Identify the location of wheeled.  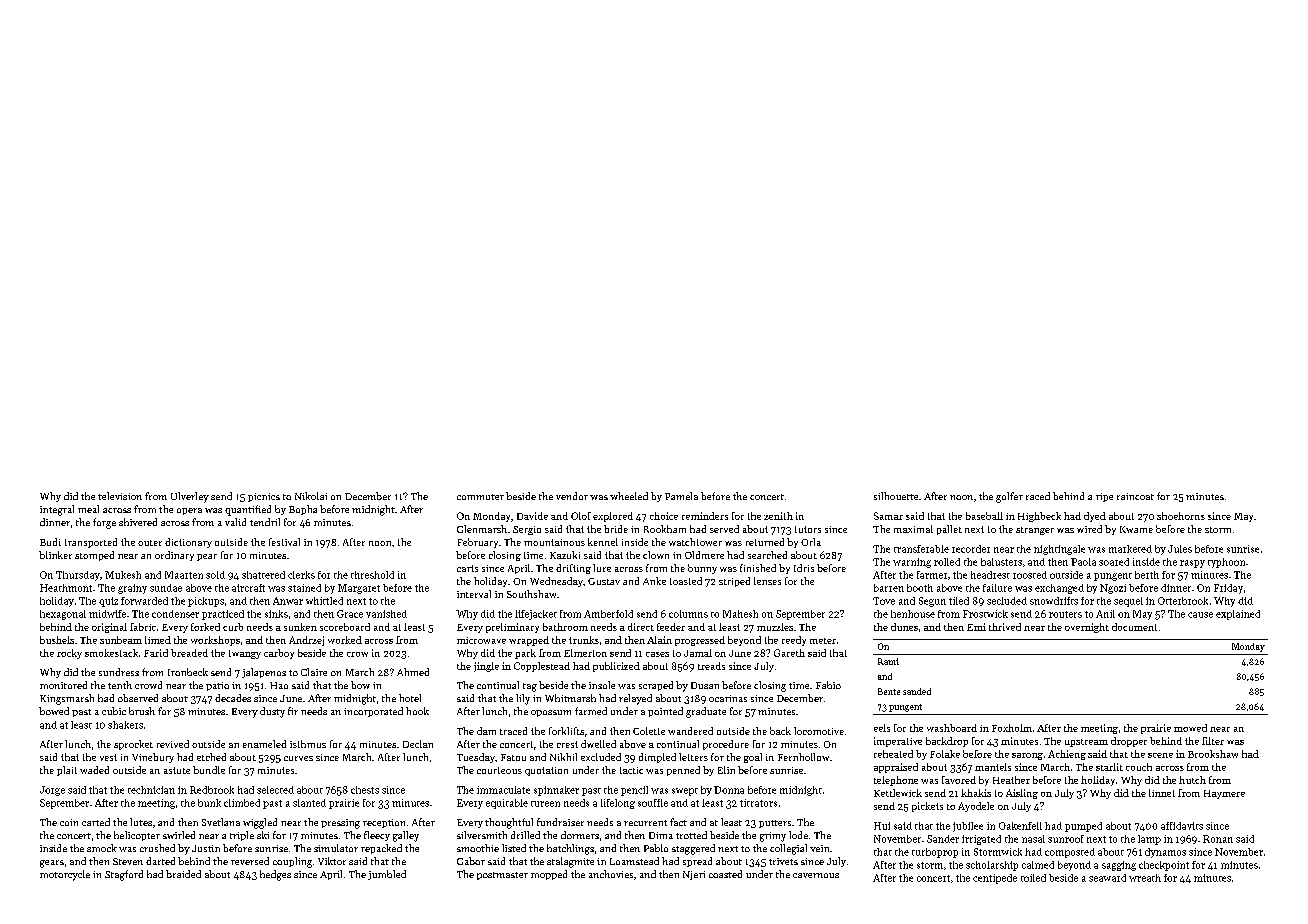
(629, 496).
